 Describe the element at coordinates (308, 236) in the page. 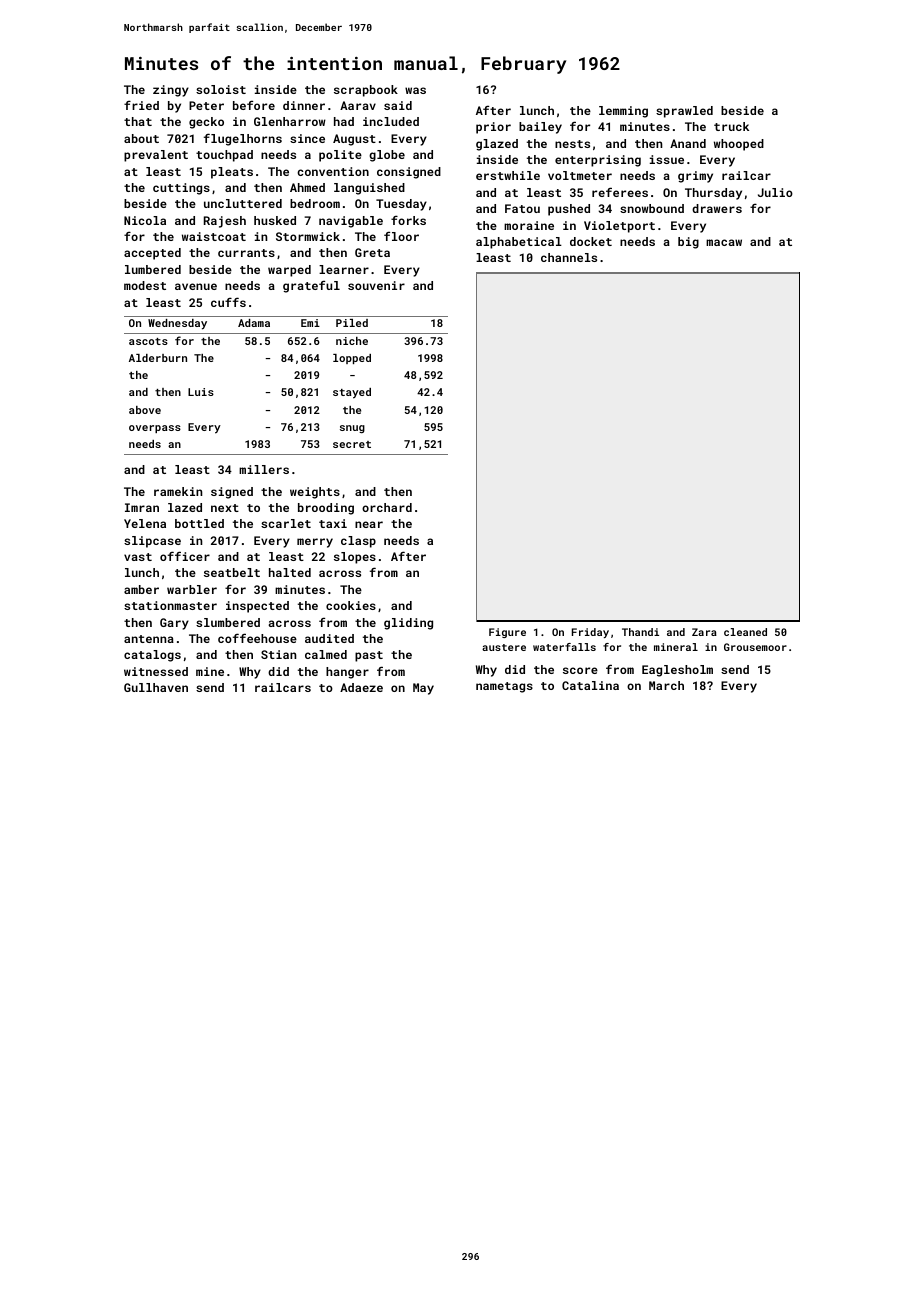

I see `Stormwick` at that location.
